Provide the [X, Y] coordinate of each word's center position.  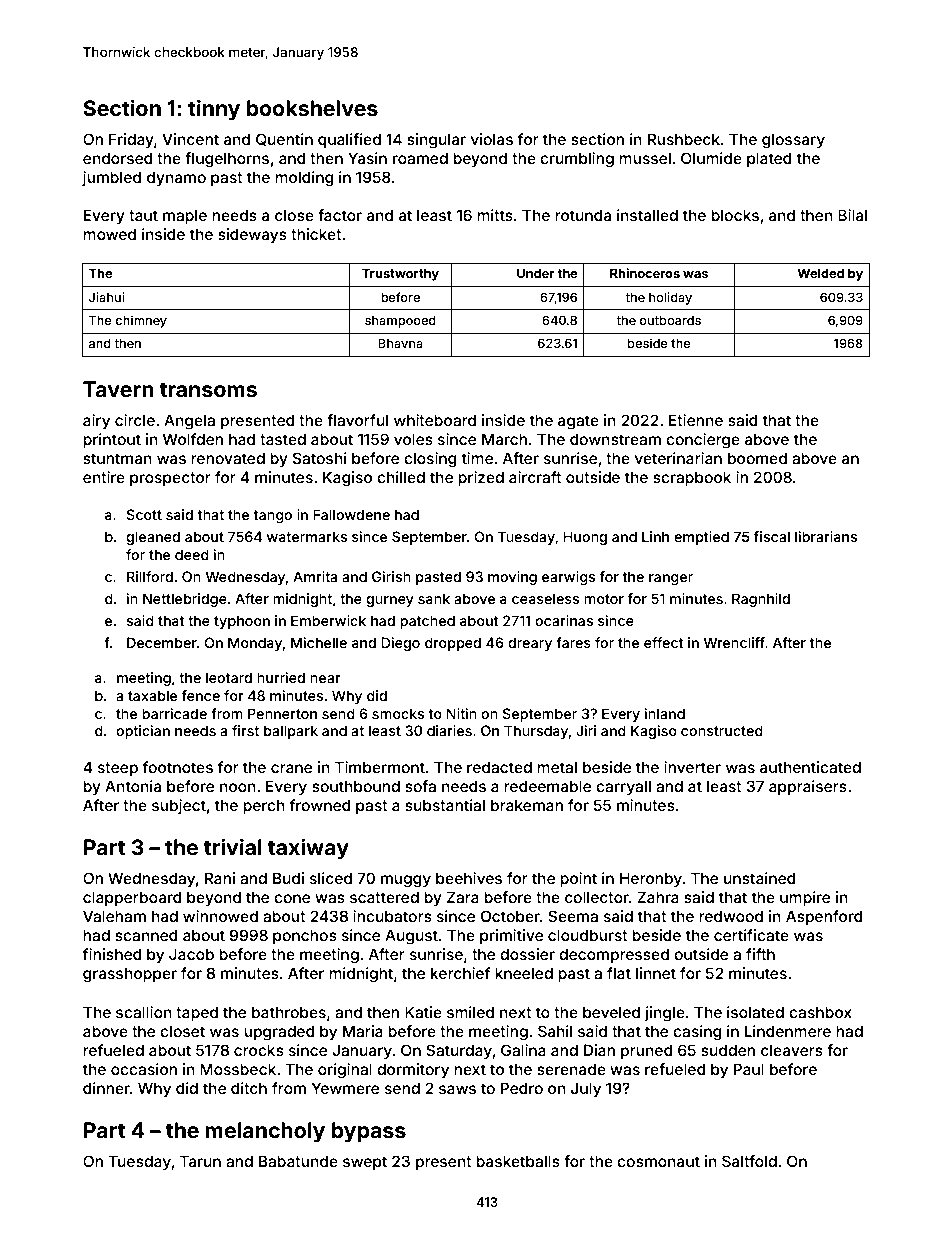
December [162, 642]
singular [436, 141]
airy [96, 421]
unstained [760, 878]
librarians [826, 536]
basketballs [518, 1161]
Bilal [852, 215]
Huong [585, 538]
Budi [288, 878]
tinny [214, 110]
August [411, 937]
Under [536, 273]
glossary [793, 141]
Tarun [200, 1161]
